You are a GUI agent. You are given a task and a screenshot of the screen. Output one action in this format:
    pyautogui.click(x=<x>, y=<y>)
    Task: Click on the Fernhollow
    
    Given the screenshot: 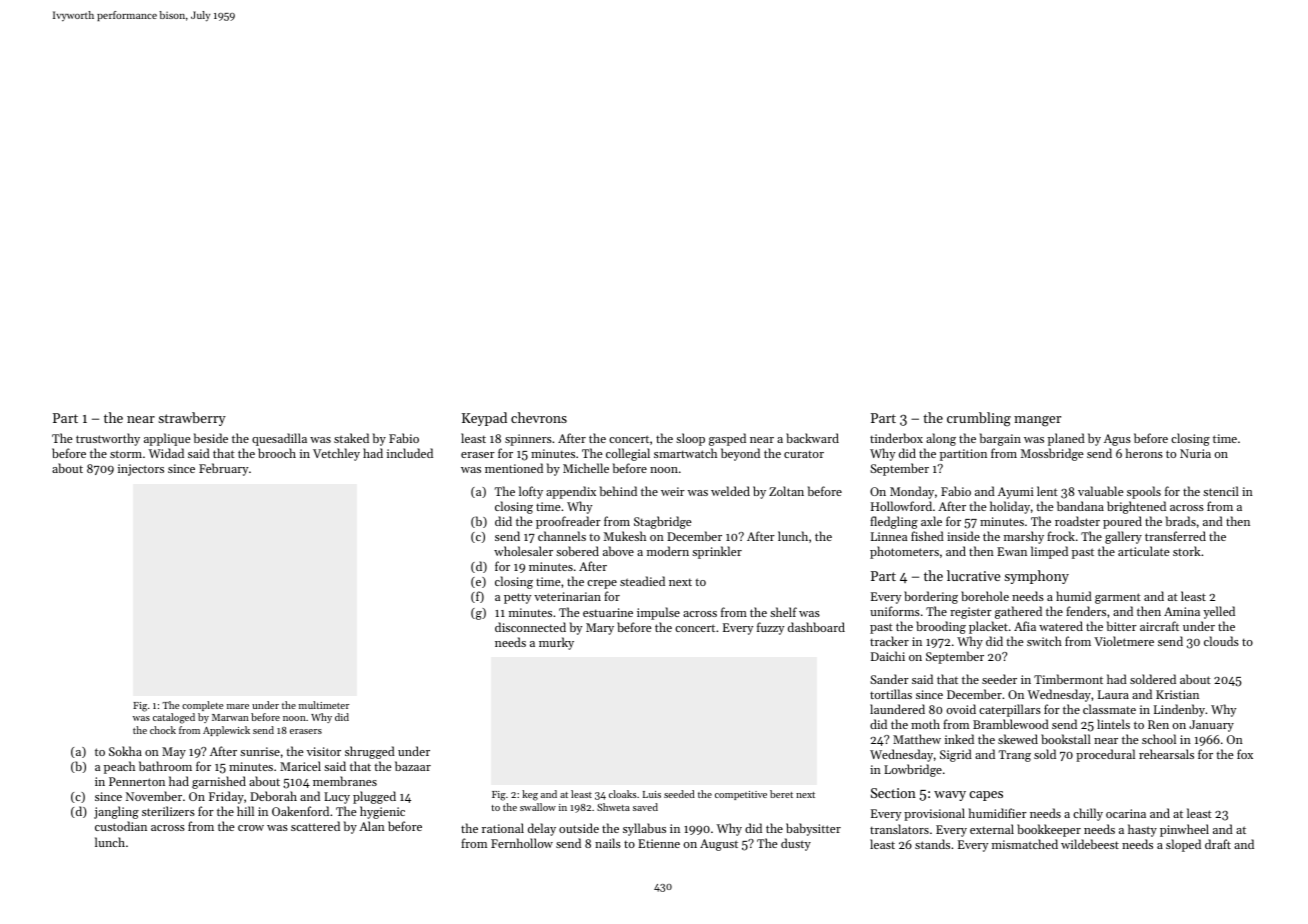 What is the action you would take?
    pyautogui.click(x=522, y=843)
